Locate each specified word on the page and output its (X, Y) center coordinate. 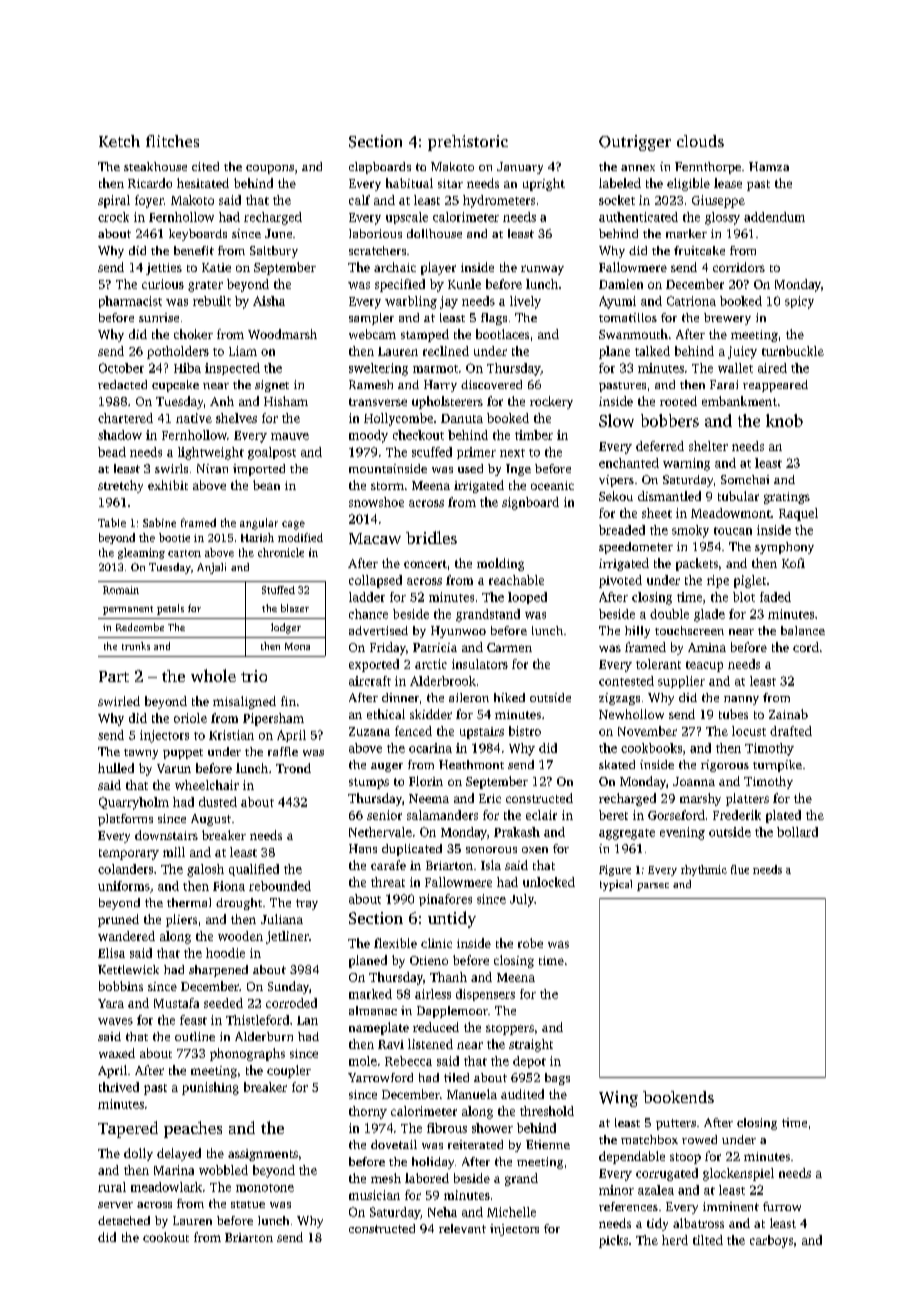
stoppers (510, 1030)
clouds (700, 141)
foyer (149, 201)
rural (112, 1187)
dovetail (394, 1144)
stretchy (120, 486)
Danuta (462, 418)
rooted (678, 401)
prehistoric (468, 143)
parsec (653, 887)
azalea (656, 1190)
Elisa (111, 953)
